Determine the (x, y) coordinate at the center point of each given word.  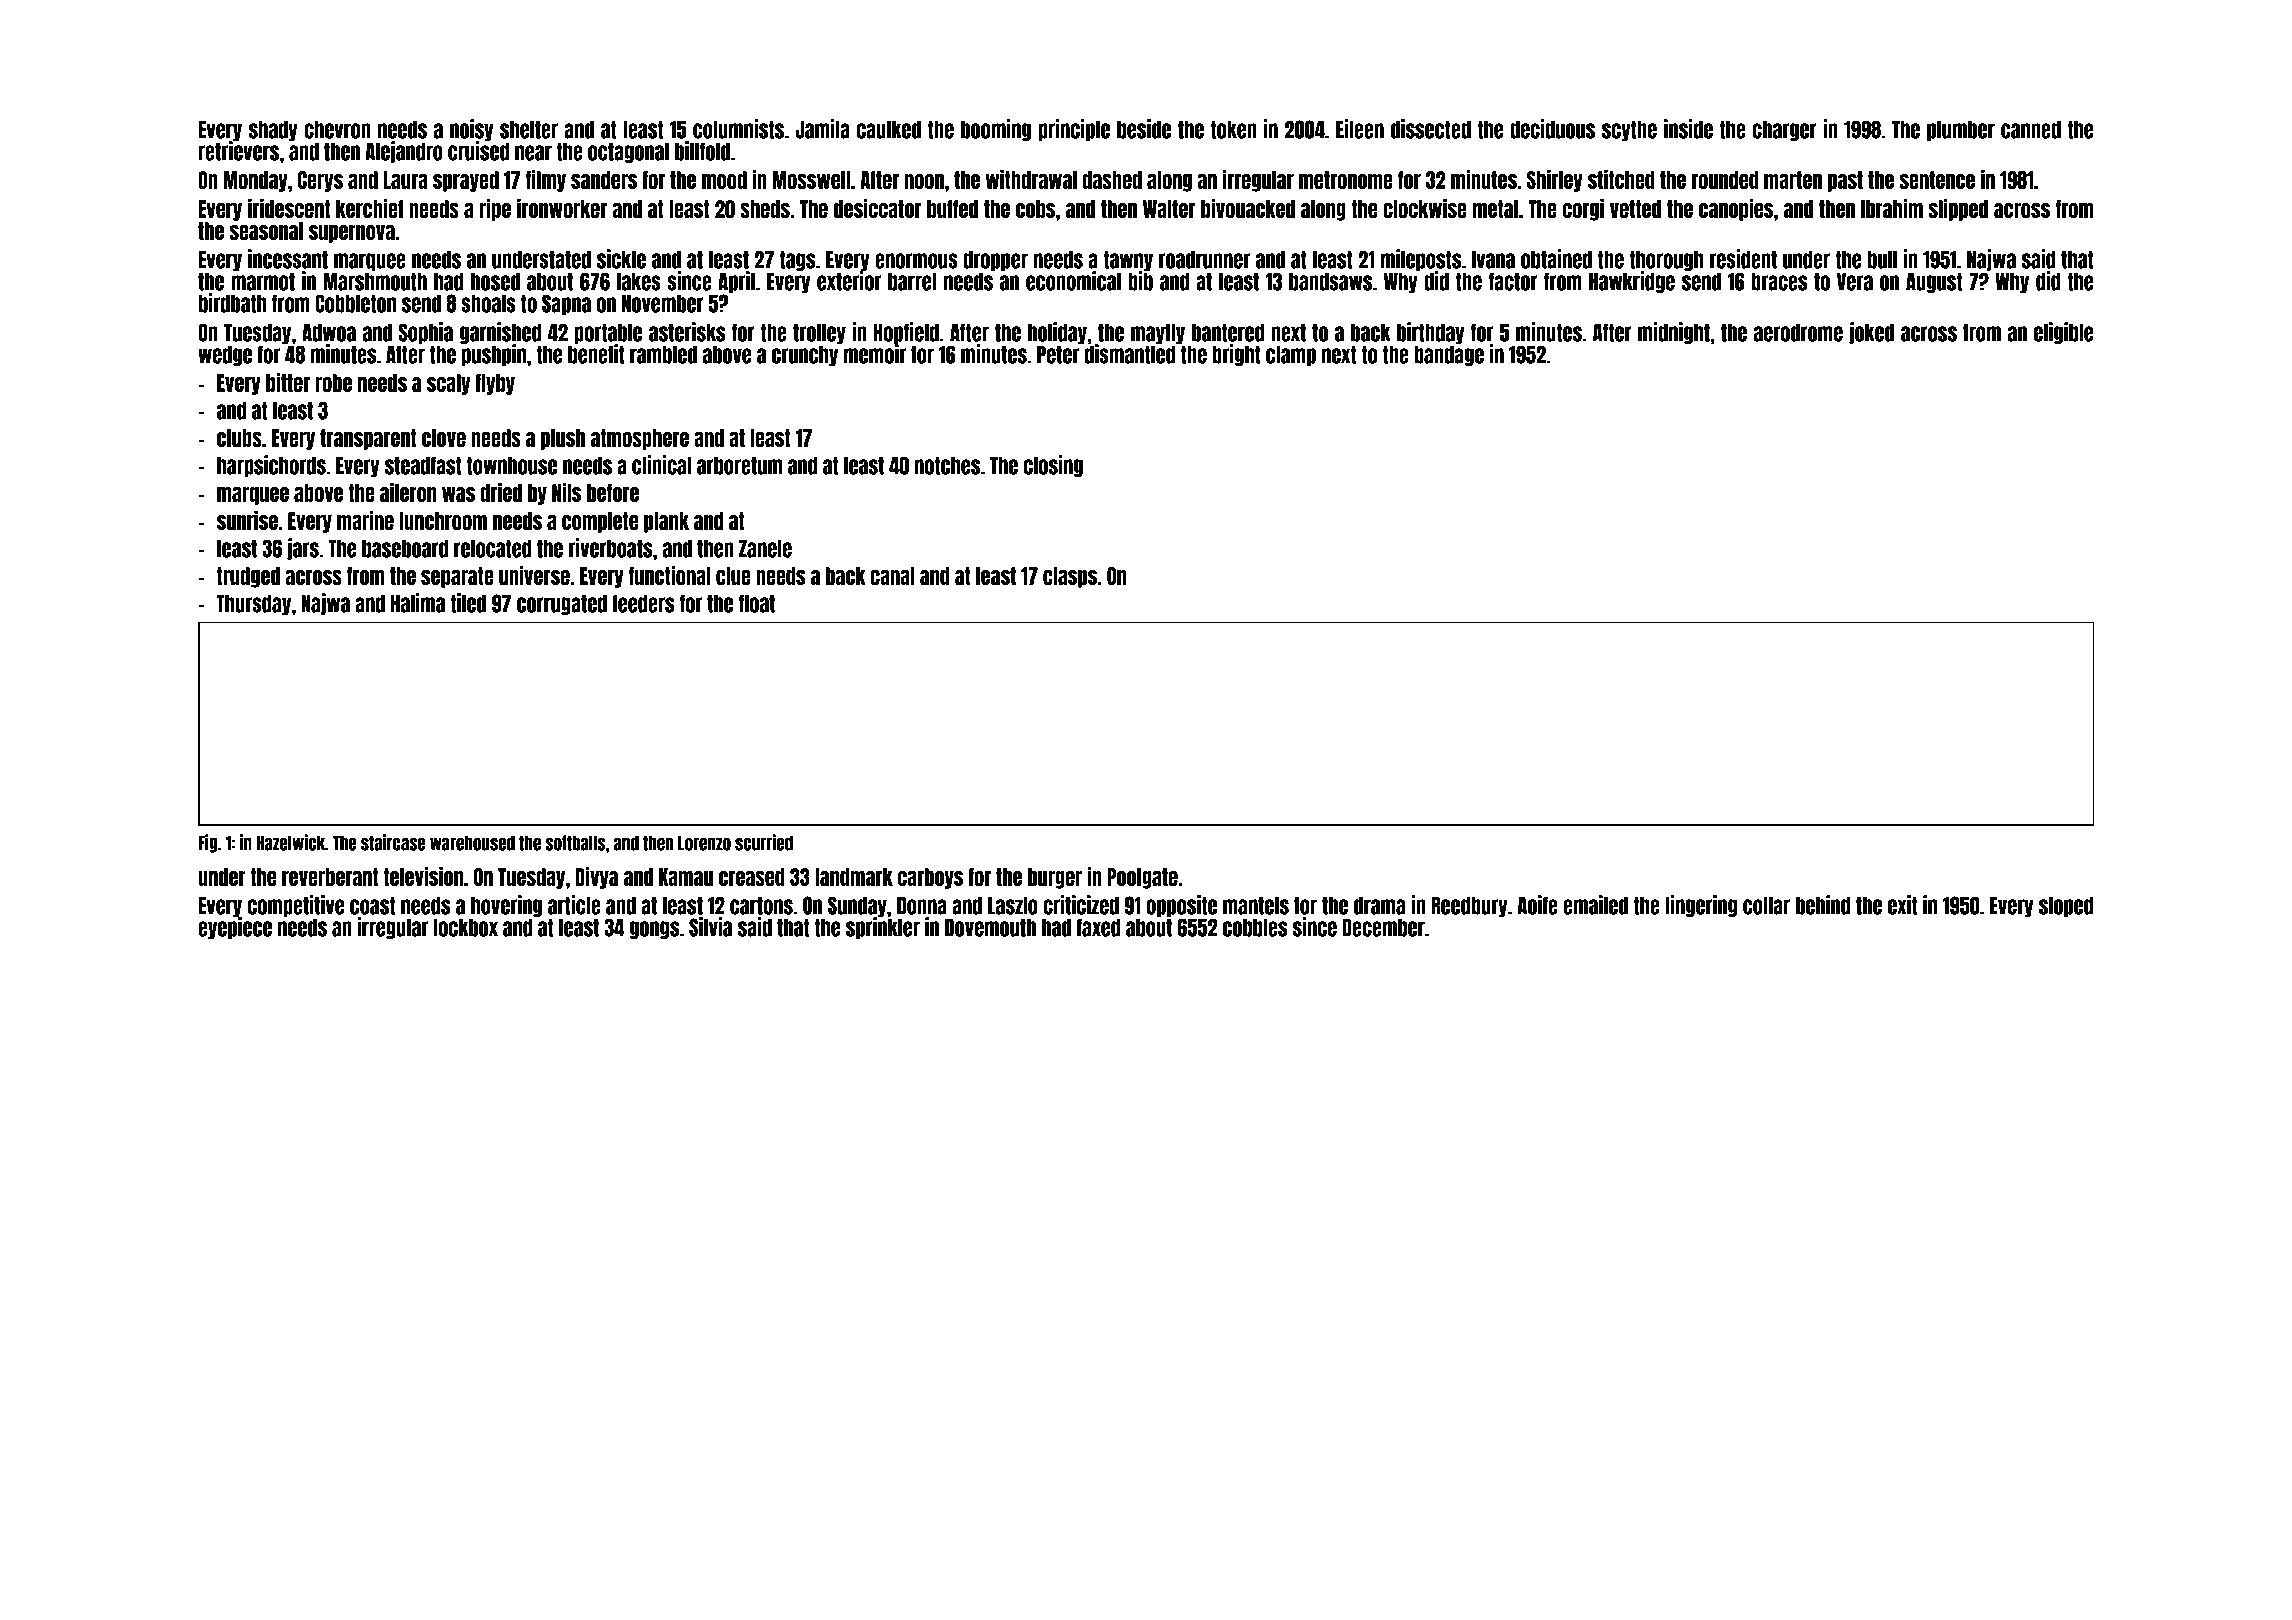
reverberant (330, 877)
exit (1902, 905)
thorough (1666, 260)
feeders (643, 603)
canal (892, 576)
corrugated (562, 604)
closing (1053, 466)
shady (273, 130)
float (757, 603)
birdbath (232, 303)
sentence (1937, 180)
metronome (1346, 180)
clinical (661, 465)
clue (733, 576)
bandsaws (1330, 281)
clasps (1070, 577)
